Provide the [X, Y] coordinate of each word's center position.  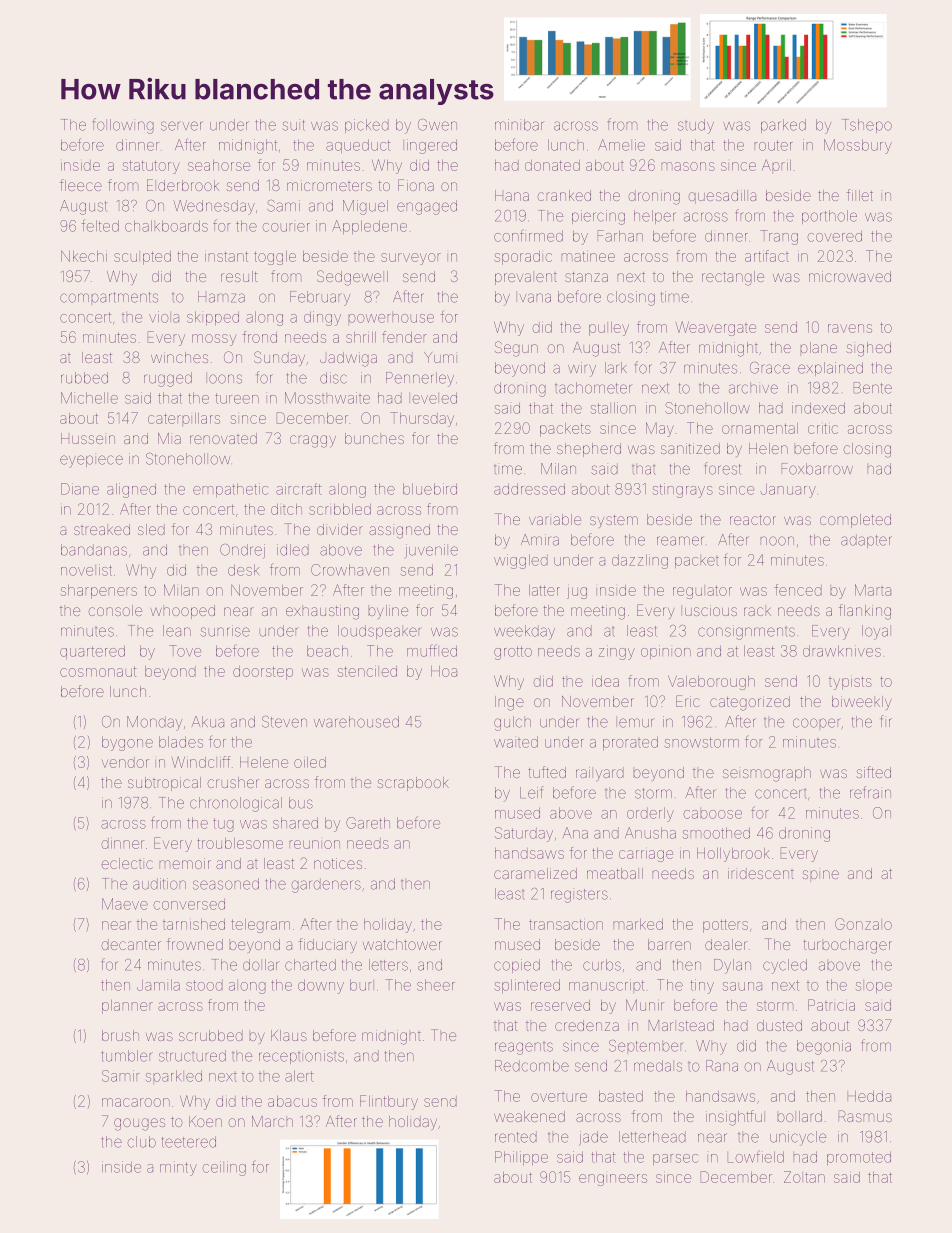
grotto [513, 653]
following [123, 126]
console [115, 610]
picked [367, 126]
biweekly [862, 703]
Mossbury [858, 146]
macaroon [136, 1102]
